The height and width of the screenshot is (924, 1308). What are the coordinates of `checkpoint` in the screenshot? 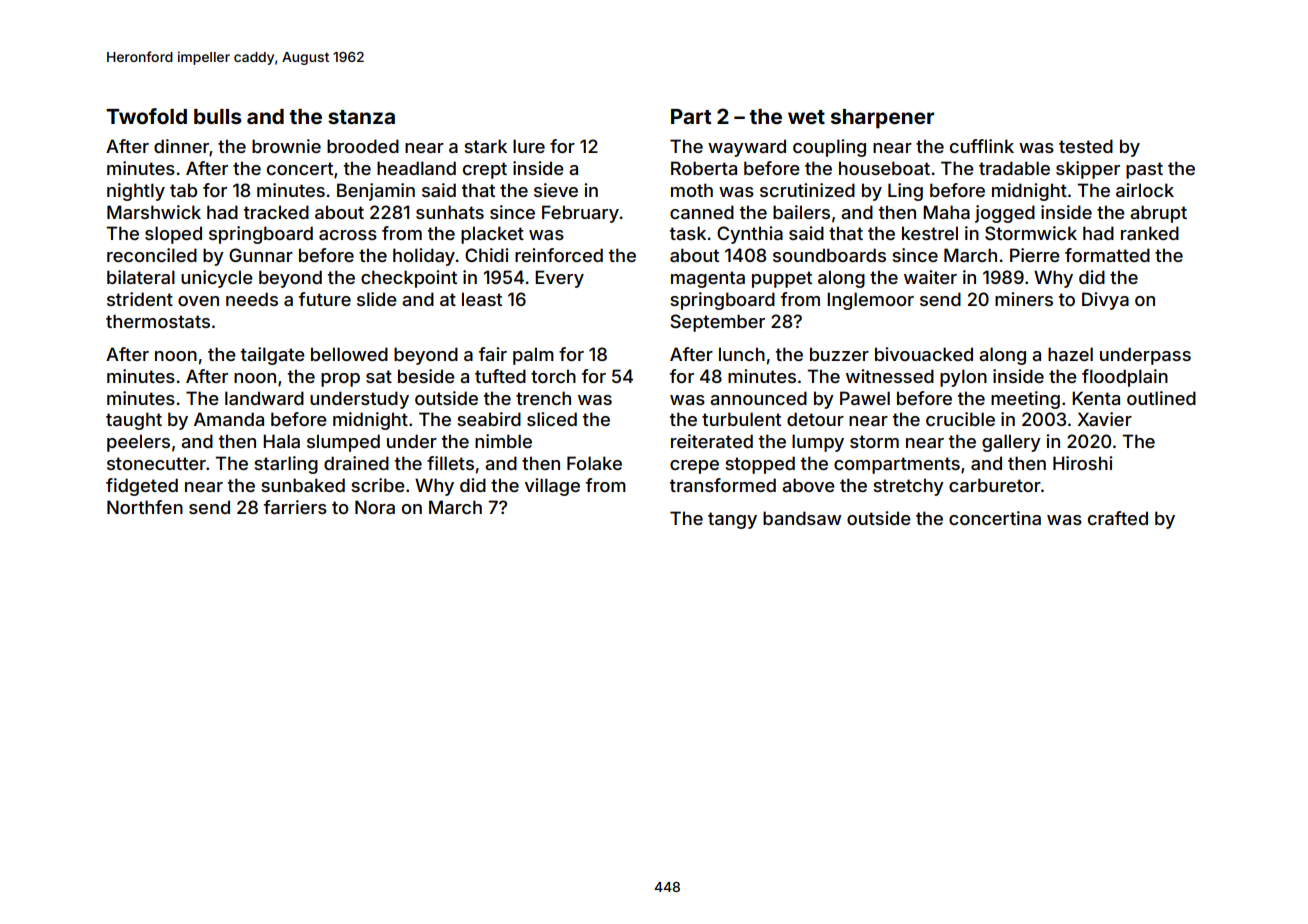 It's located at (409, 279).
